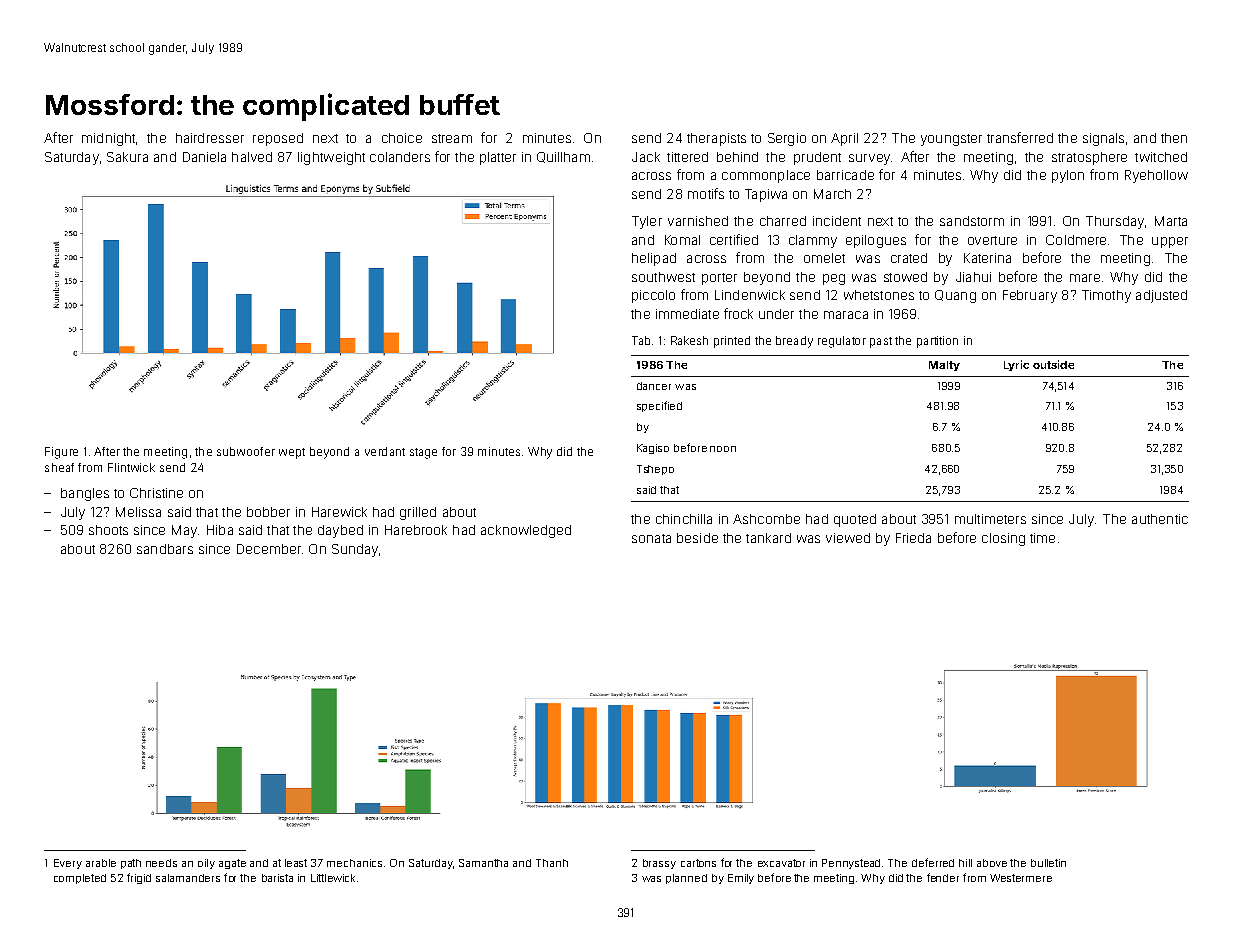  Describe the element at coordinates (1003, 539) in the screenshot. I see `closing` at that location.
